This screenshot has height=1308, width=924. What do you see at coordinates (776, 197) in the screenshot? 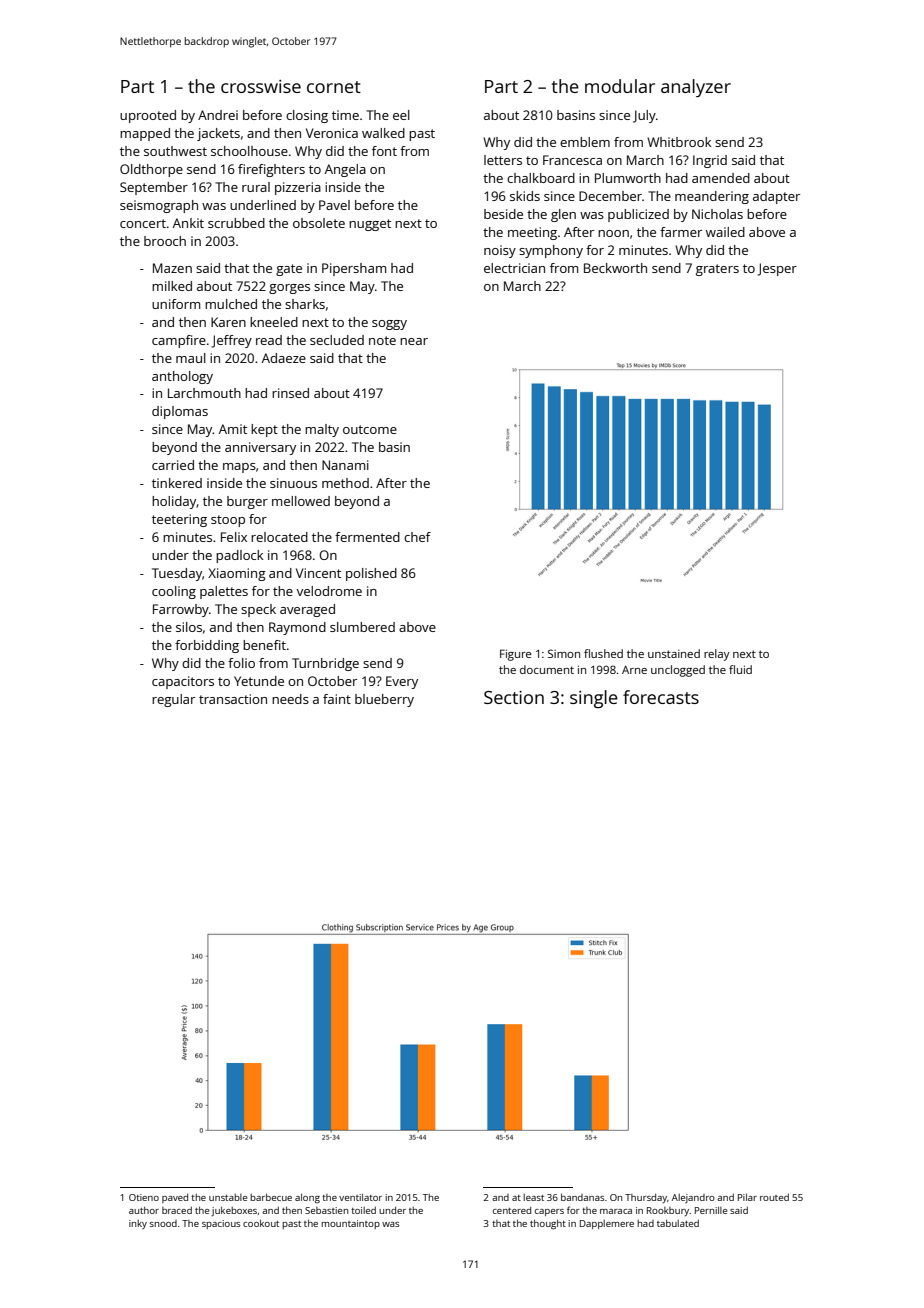
I see `adapter` at bounding box center [776, 197].
